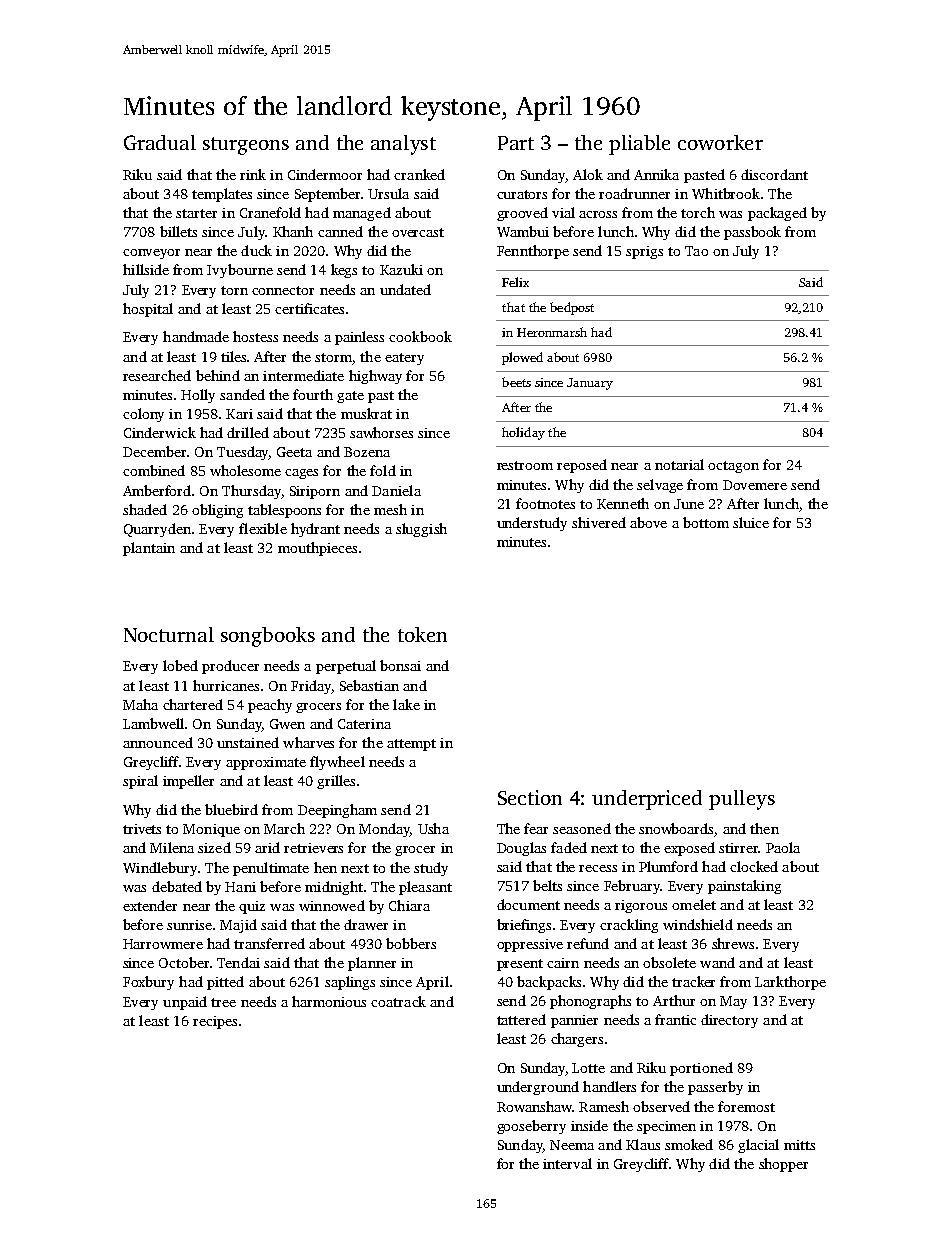 The image size is (952, 1233). What do you see at coordinates (733, 943) in the screenshot?
I see `shrews` at bounding box center [733, 943].
